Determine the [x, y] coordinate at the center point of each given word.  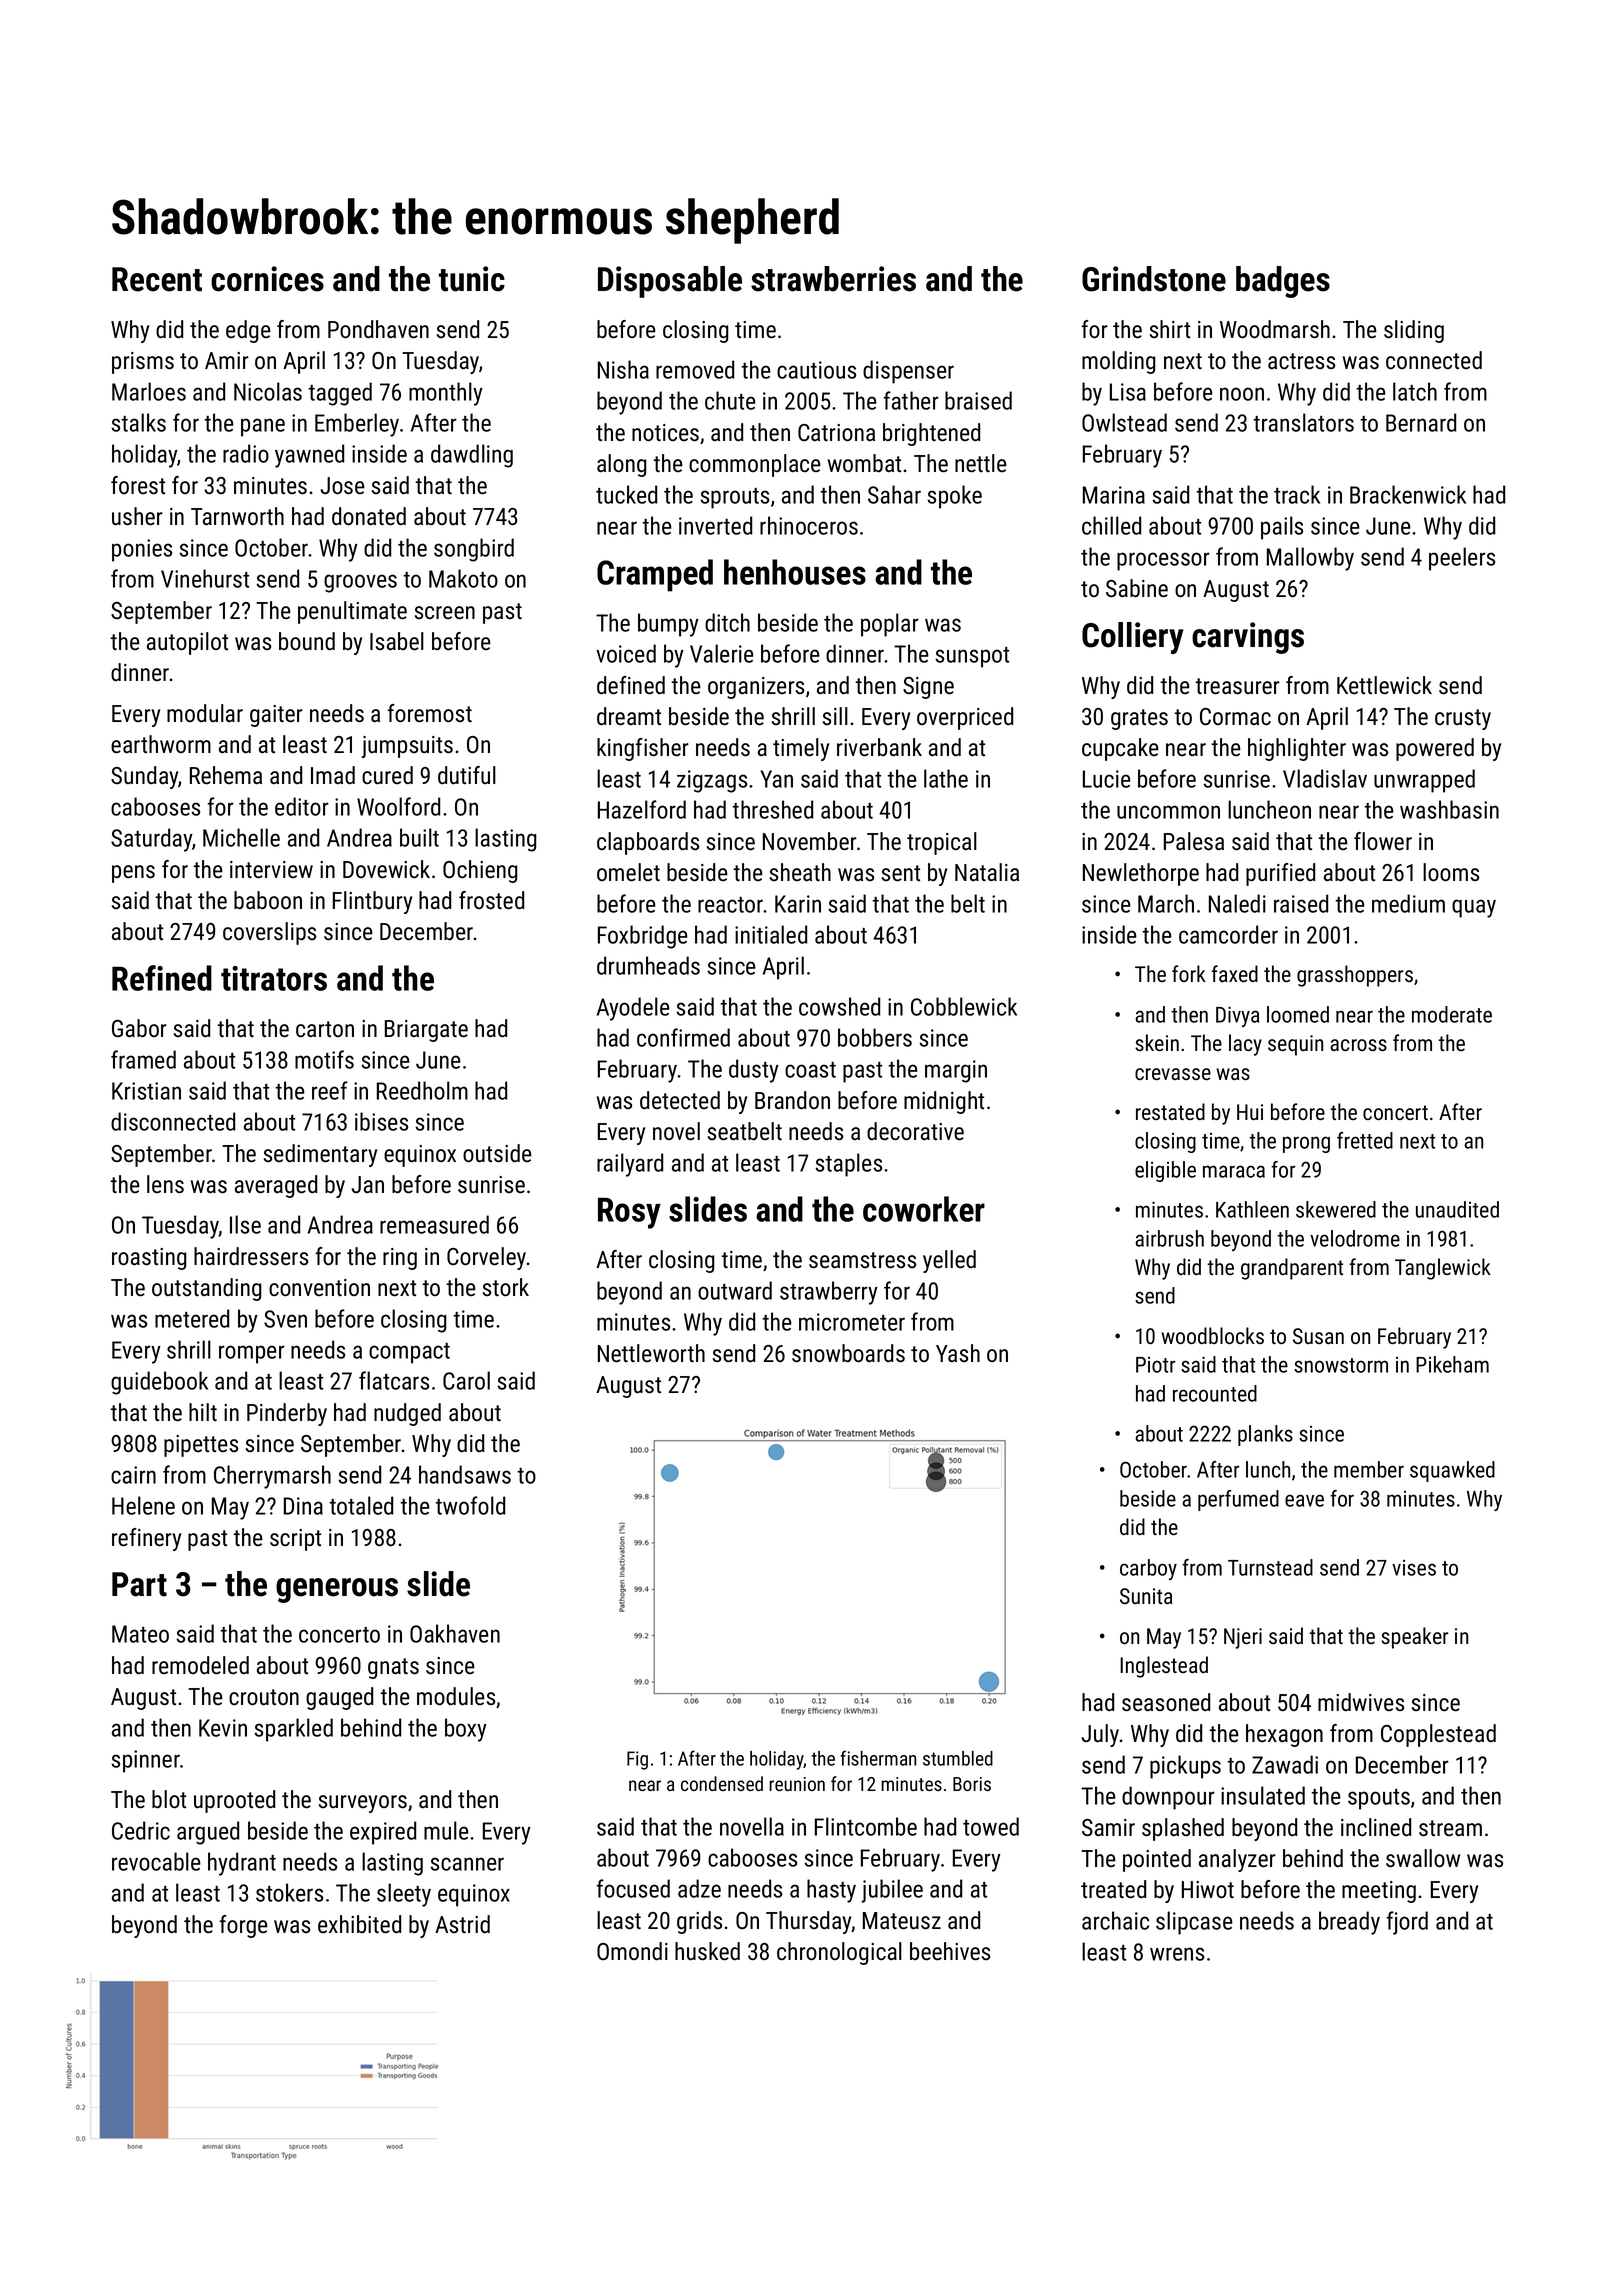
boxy [466, 1730]
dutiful [467, 775]
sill [835, 716]
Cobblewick [964, 1006]
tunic [472, 279]
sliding [1414, 331]
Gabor [139, 1028]
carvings [1248, 638]
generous [337, 1590]
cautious [816, 370]
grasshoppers [1355, 976]
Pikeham [1452, 1364]
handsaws [465, 1474]
